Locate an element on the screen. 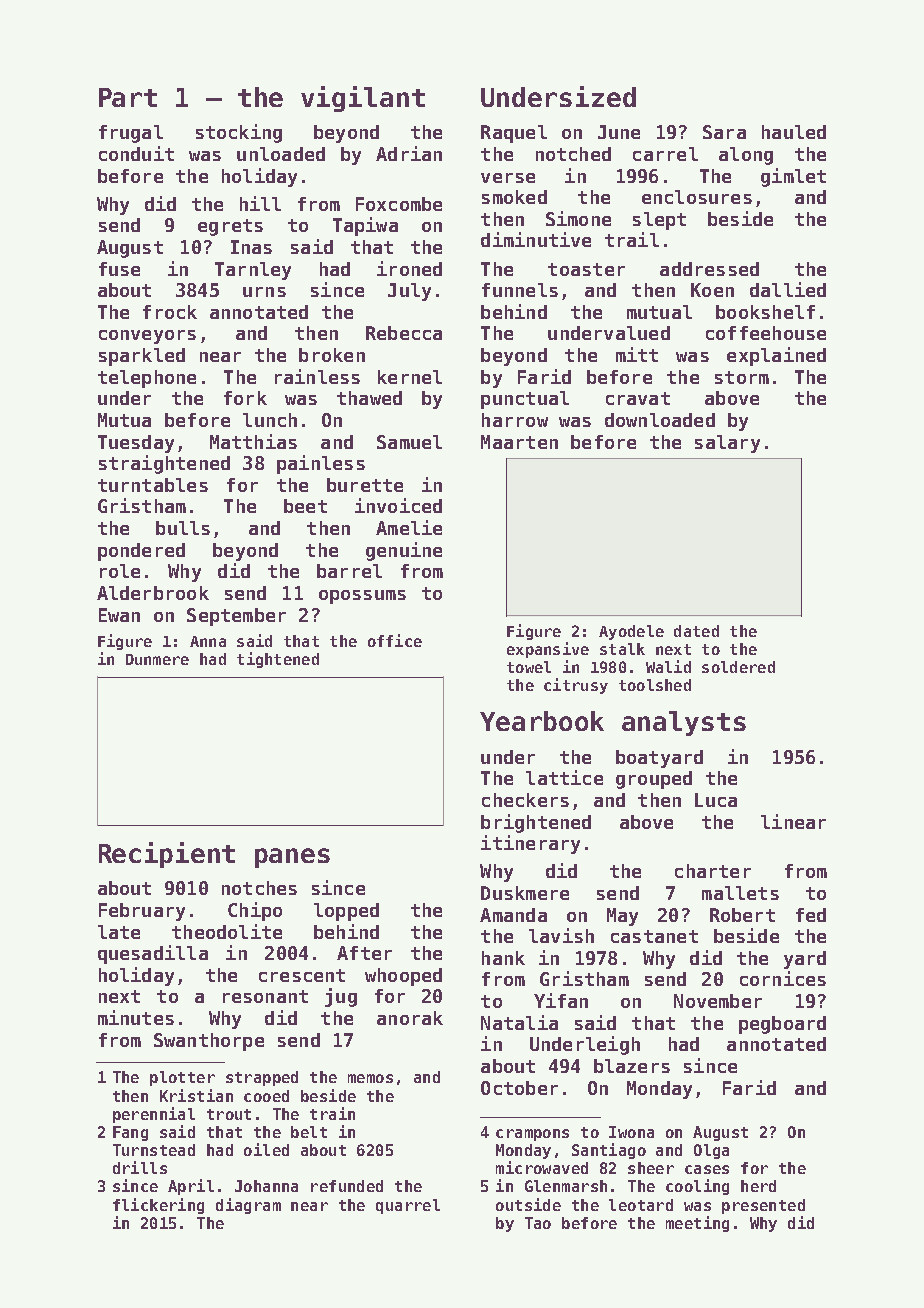 Image resolution: width=924 pixels, height=1308 pixels. Part is located at coordinates (128, 97).
